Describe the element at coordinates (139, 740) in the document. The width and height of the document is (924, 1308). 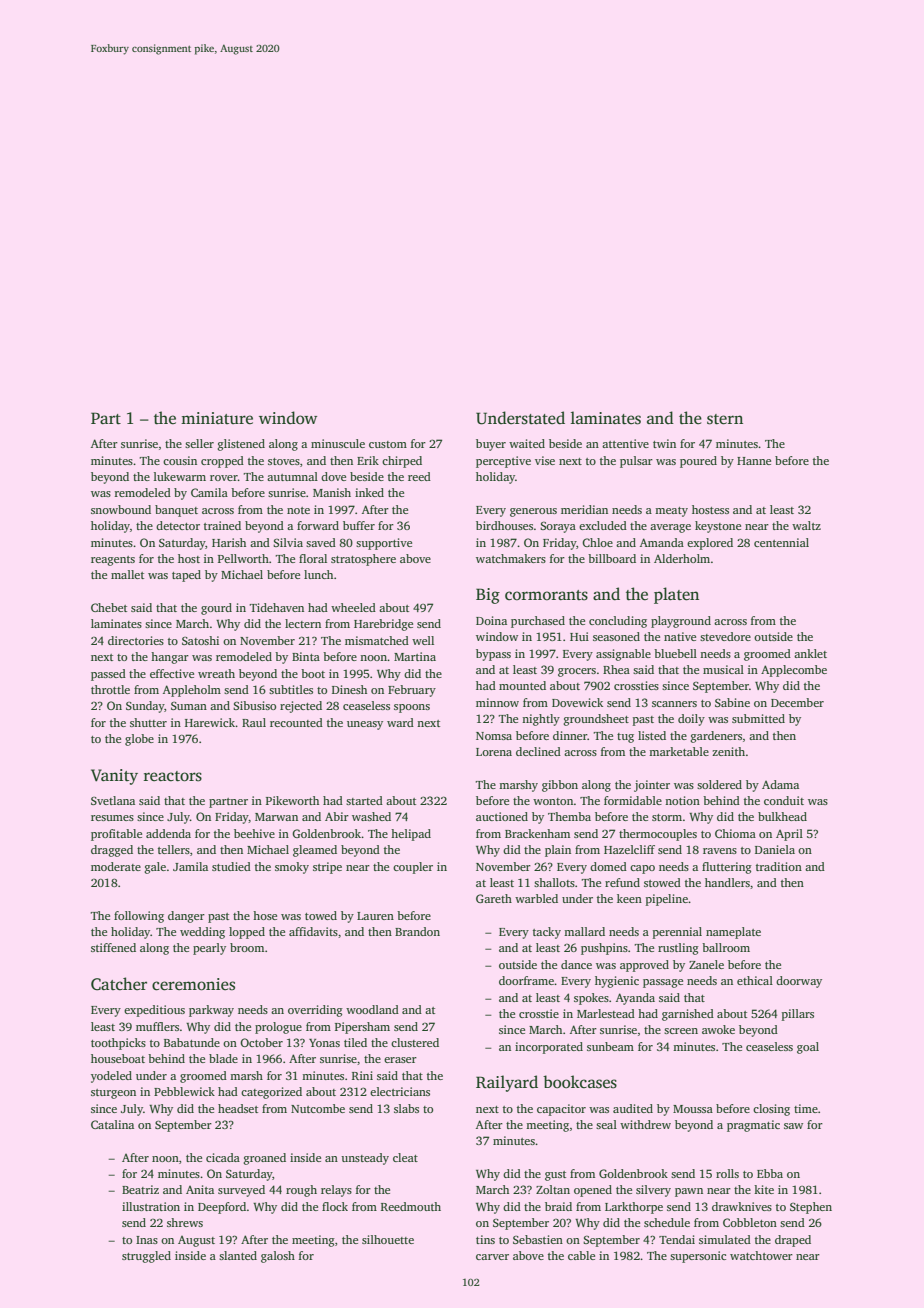
I see `globe` at that location.
